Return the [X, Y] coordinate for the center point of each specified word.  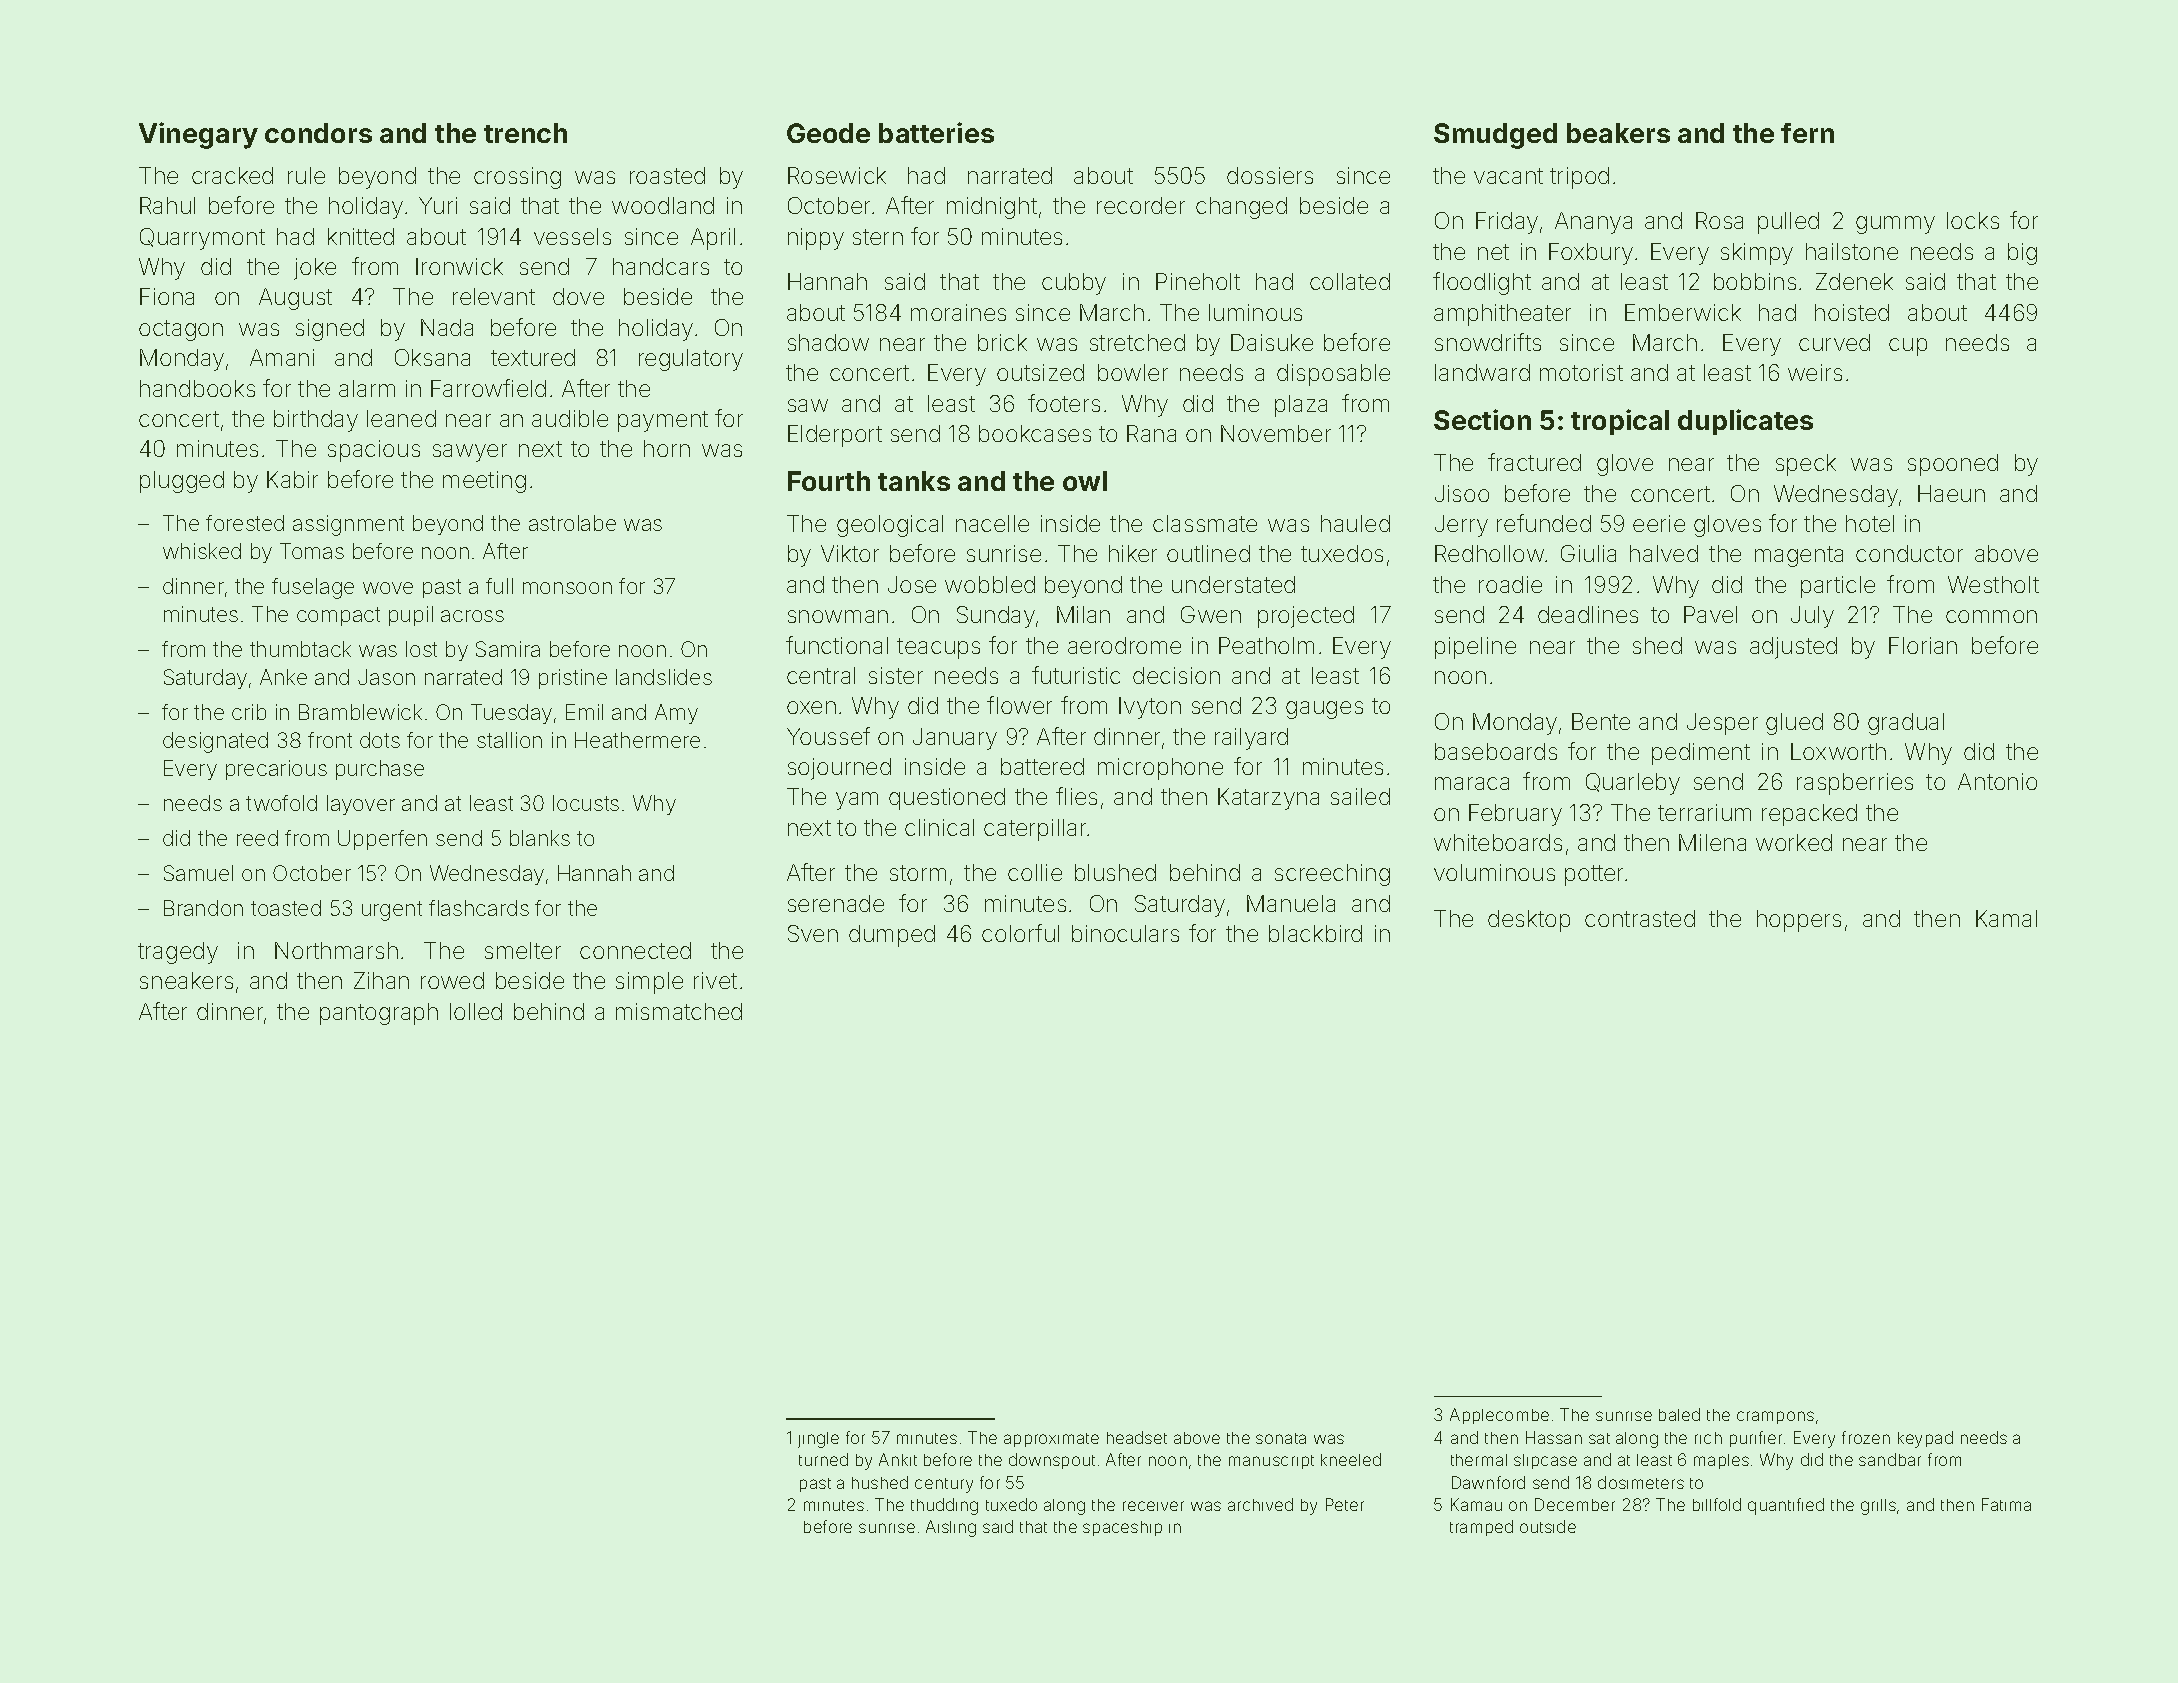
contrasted [1640, 918]
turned [823, 1459]
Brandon [203, 908]
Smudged [1495, 136]
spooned [1953, 465]
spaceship [1122, 1528]
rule [306, 175]
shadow [828, 342]
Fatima [2006, 1504]
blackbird [1315, 933]
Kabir [292, 479]
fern [1807, 133]
